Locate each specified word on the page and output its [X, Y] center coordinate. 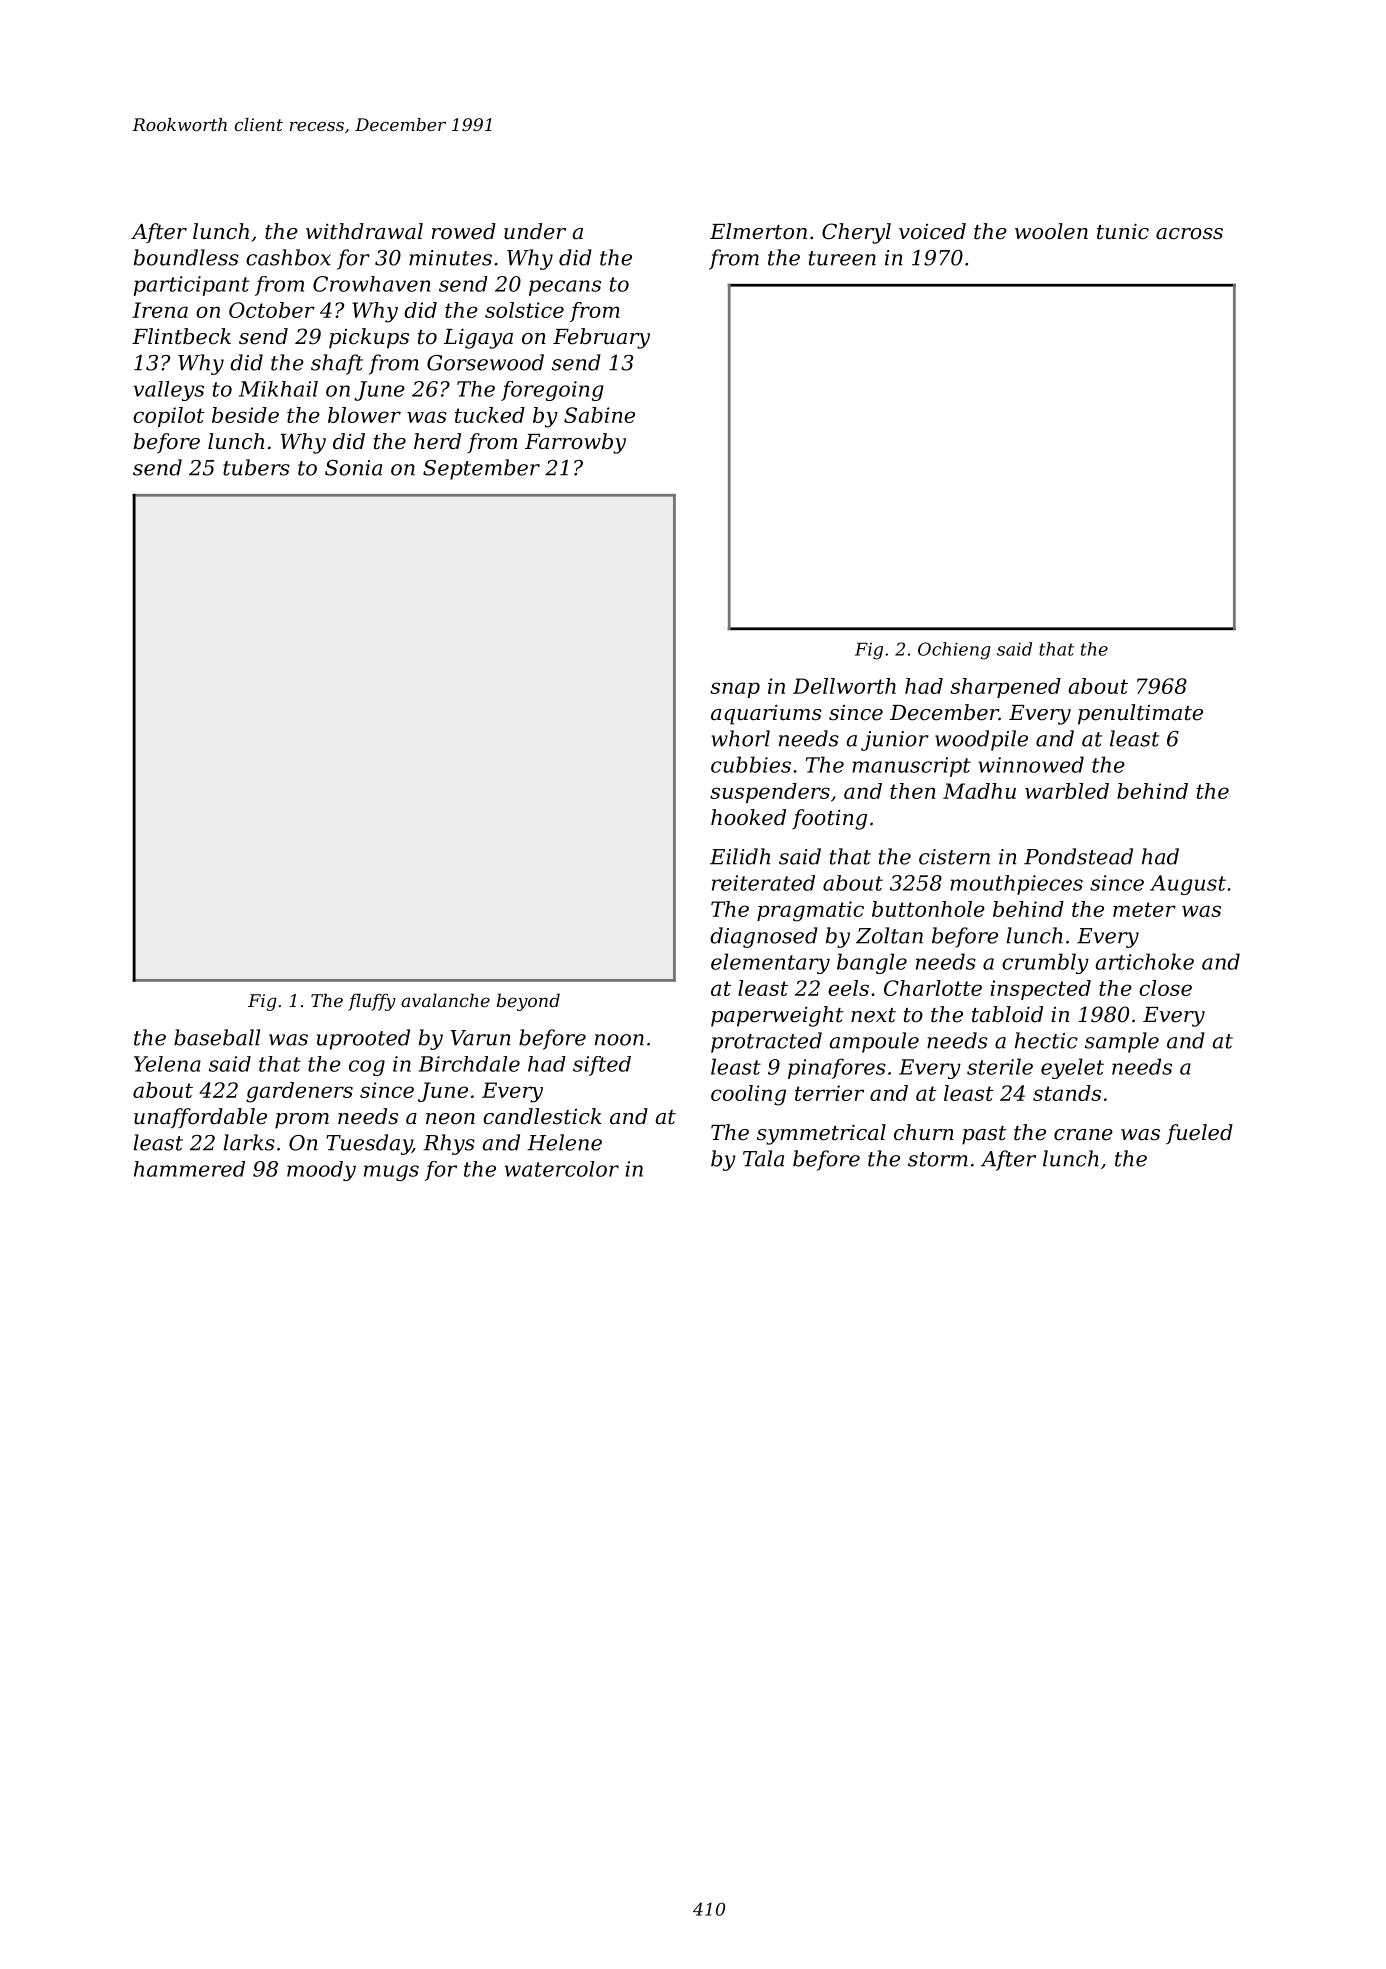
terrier [829, 1093]
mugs [391, 1173]
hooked [748, 817]
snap [735, 690]
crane [1083, 1135]
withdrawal [364, 231]
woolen [1051, 231]
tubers [256, 467]
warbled [1067, 791]
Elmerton [758, 231]
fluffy [372, 1002]
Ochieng [954, 651]
